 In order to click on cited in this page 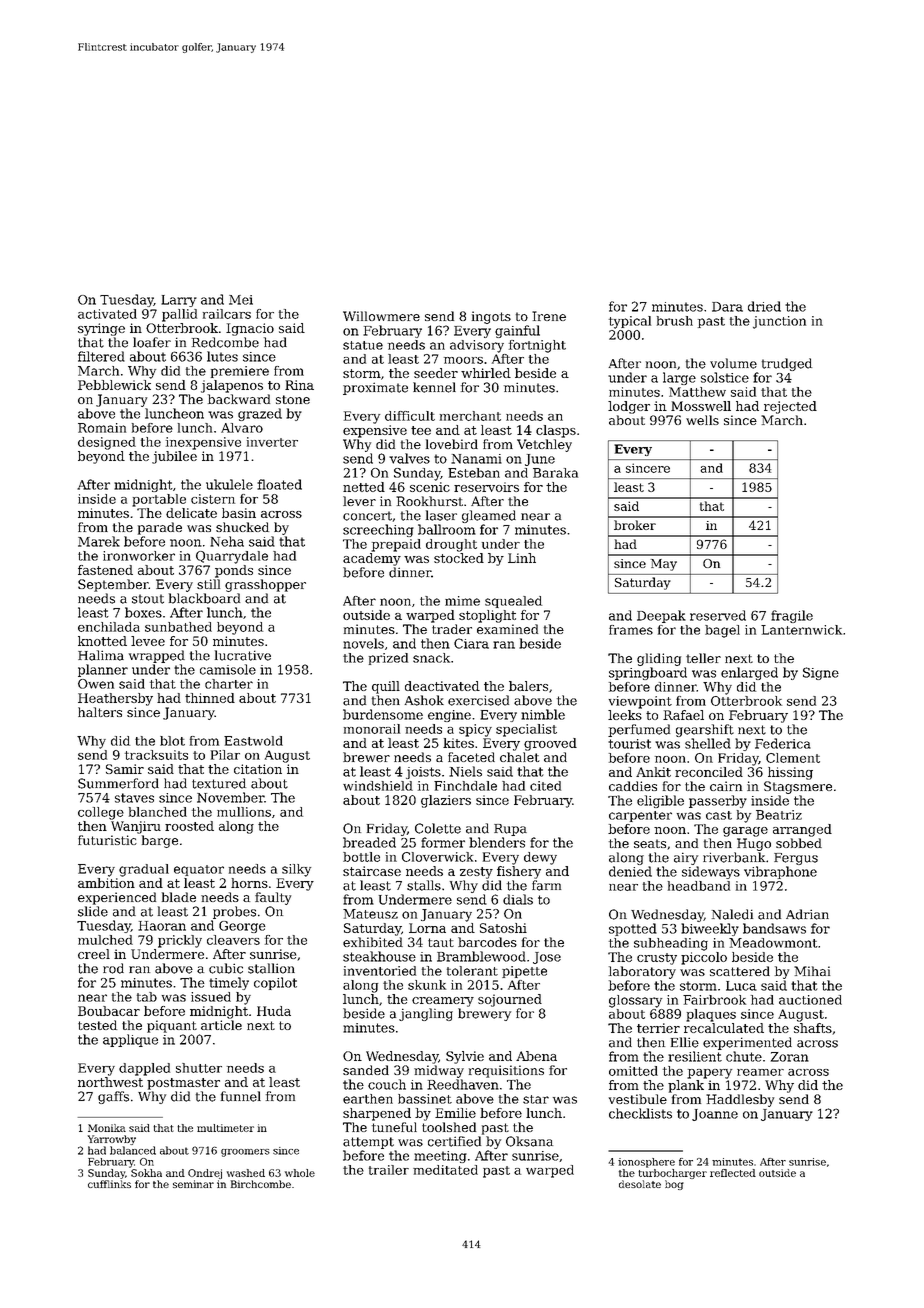, I will do `click(545, 786)`.
